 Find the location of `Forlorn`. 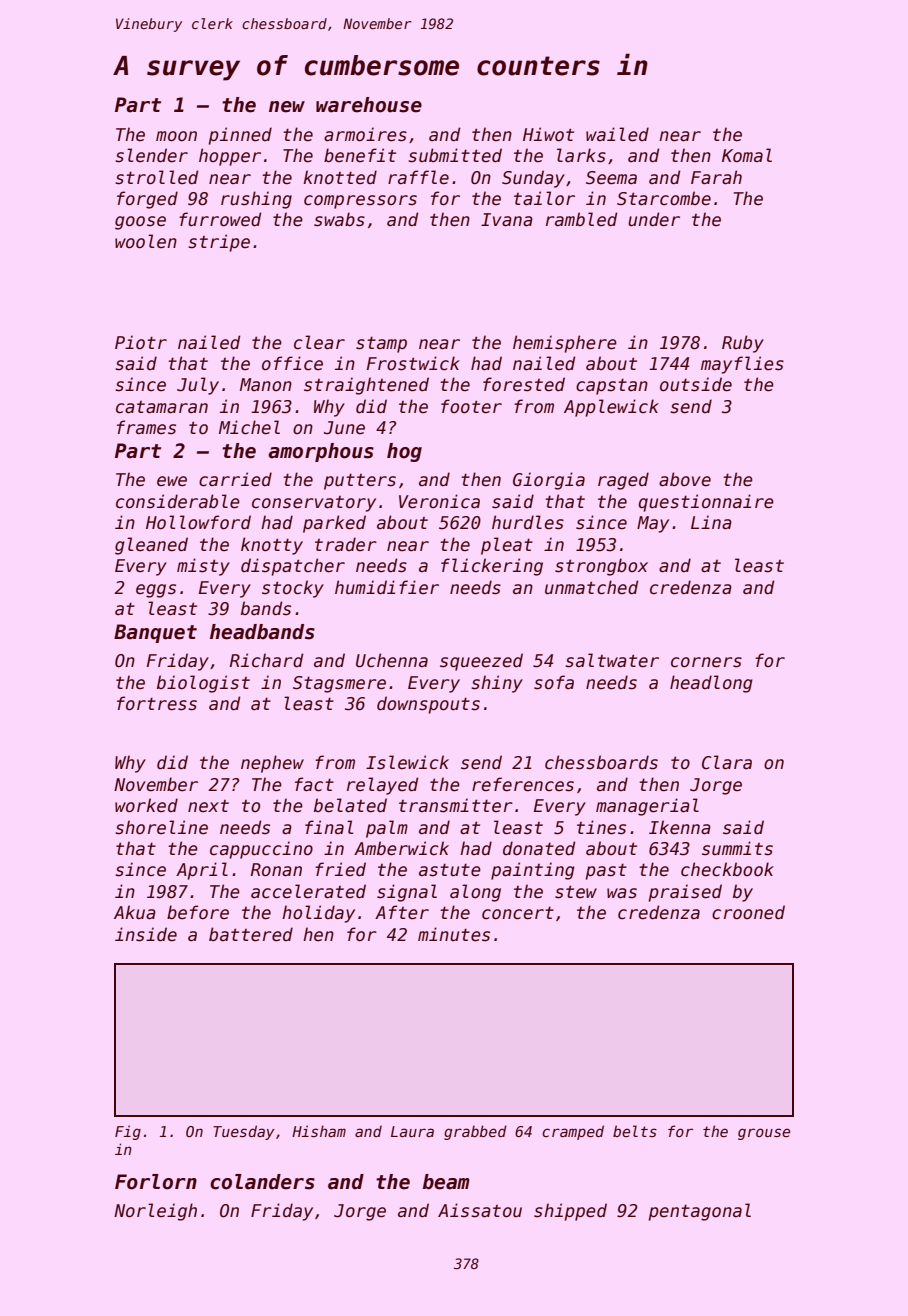

Forlorn is located at coordinates (156, 1182).
